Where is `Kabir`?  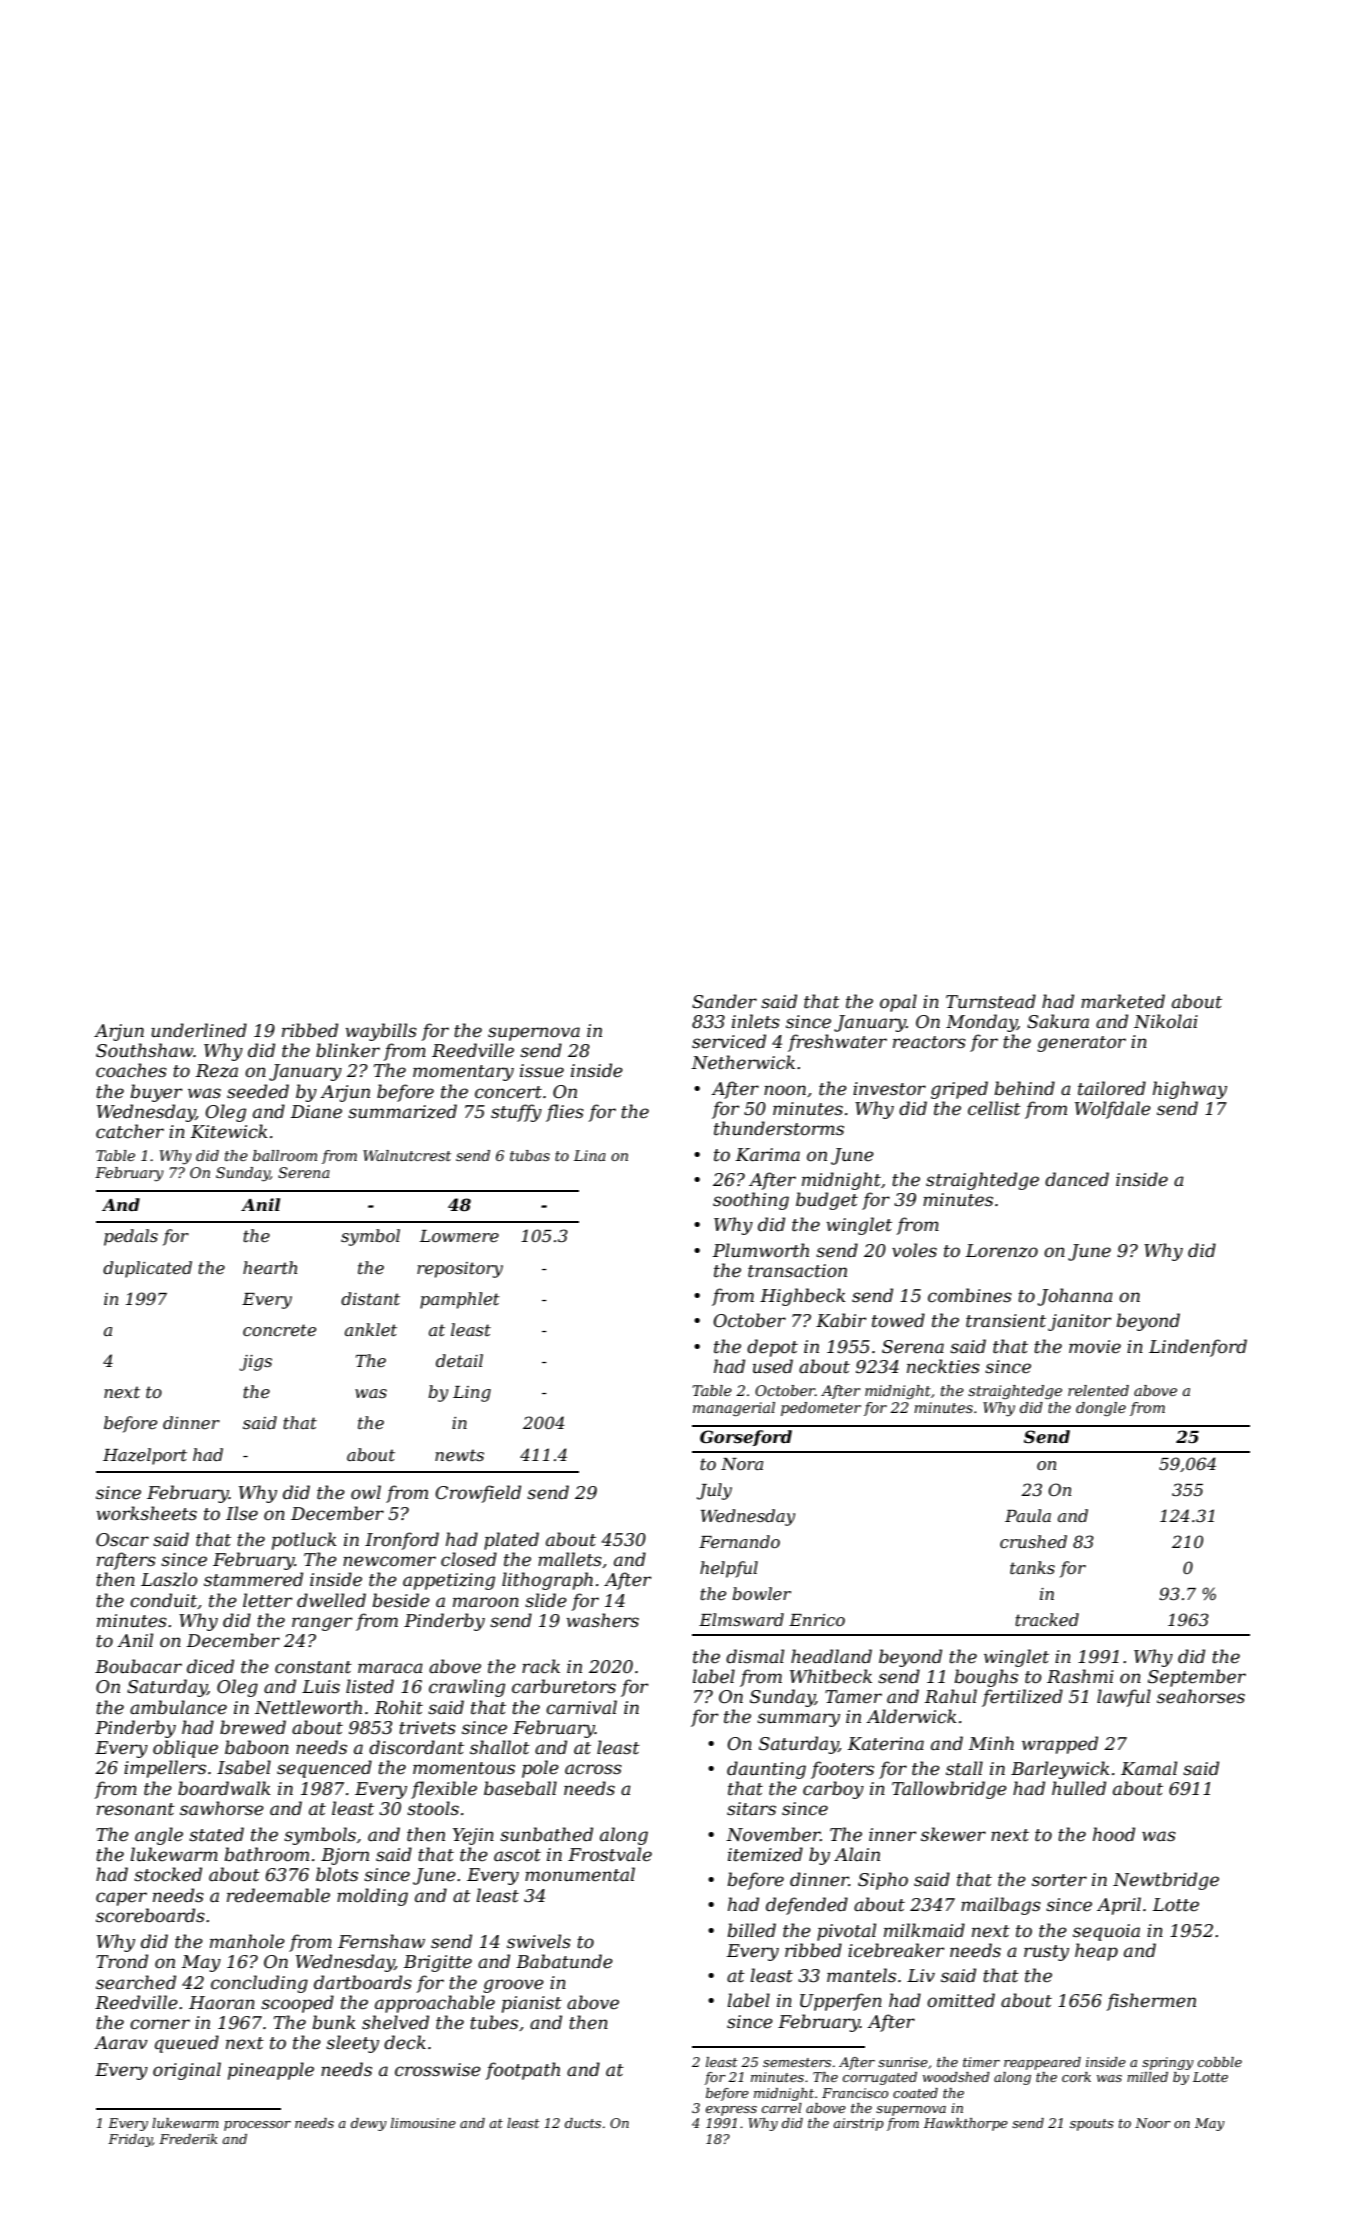 Kabir is located at coordinates (841, 1320).
